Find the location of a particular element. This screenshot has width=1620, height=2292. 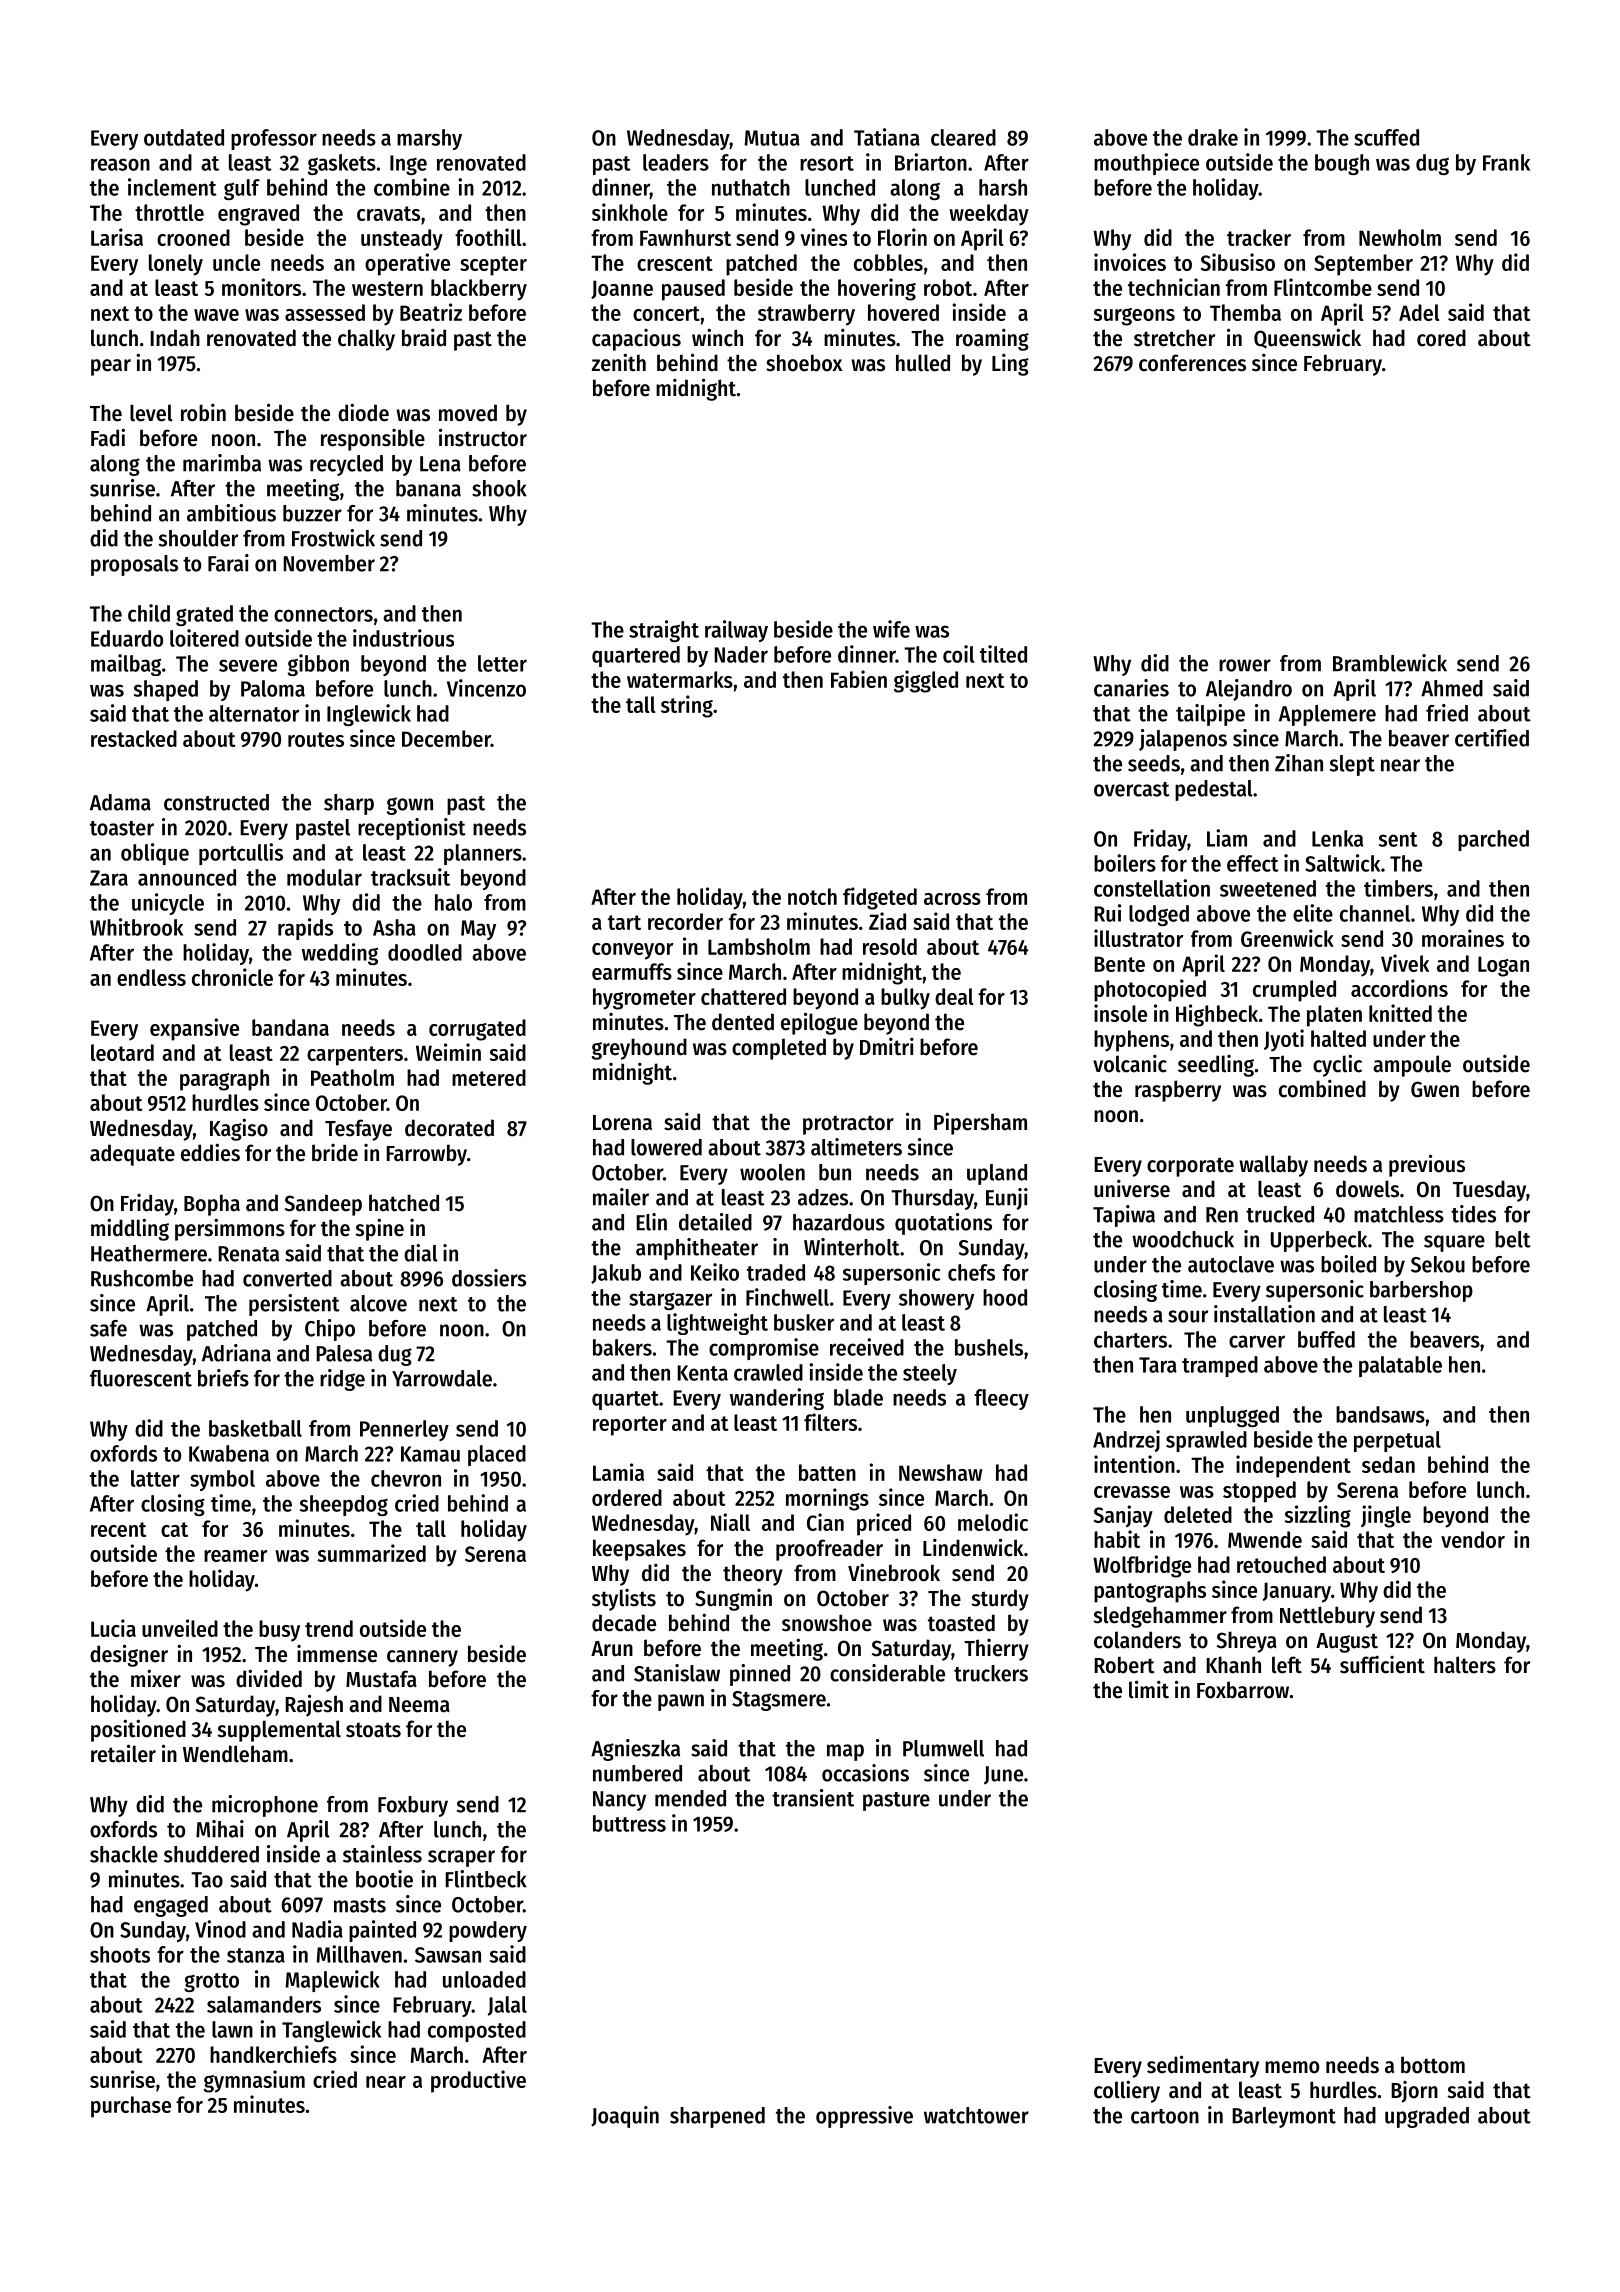

Neema is located at coordinates (419, 1705).
